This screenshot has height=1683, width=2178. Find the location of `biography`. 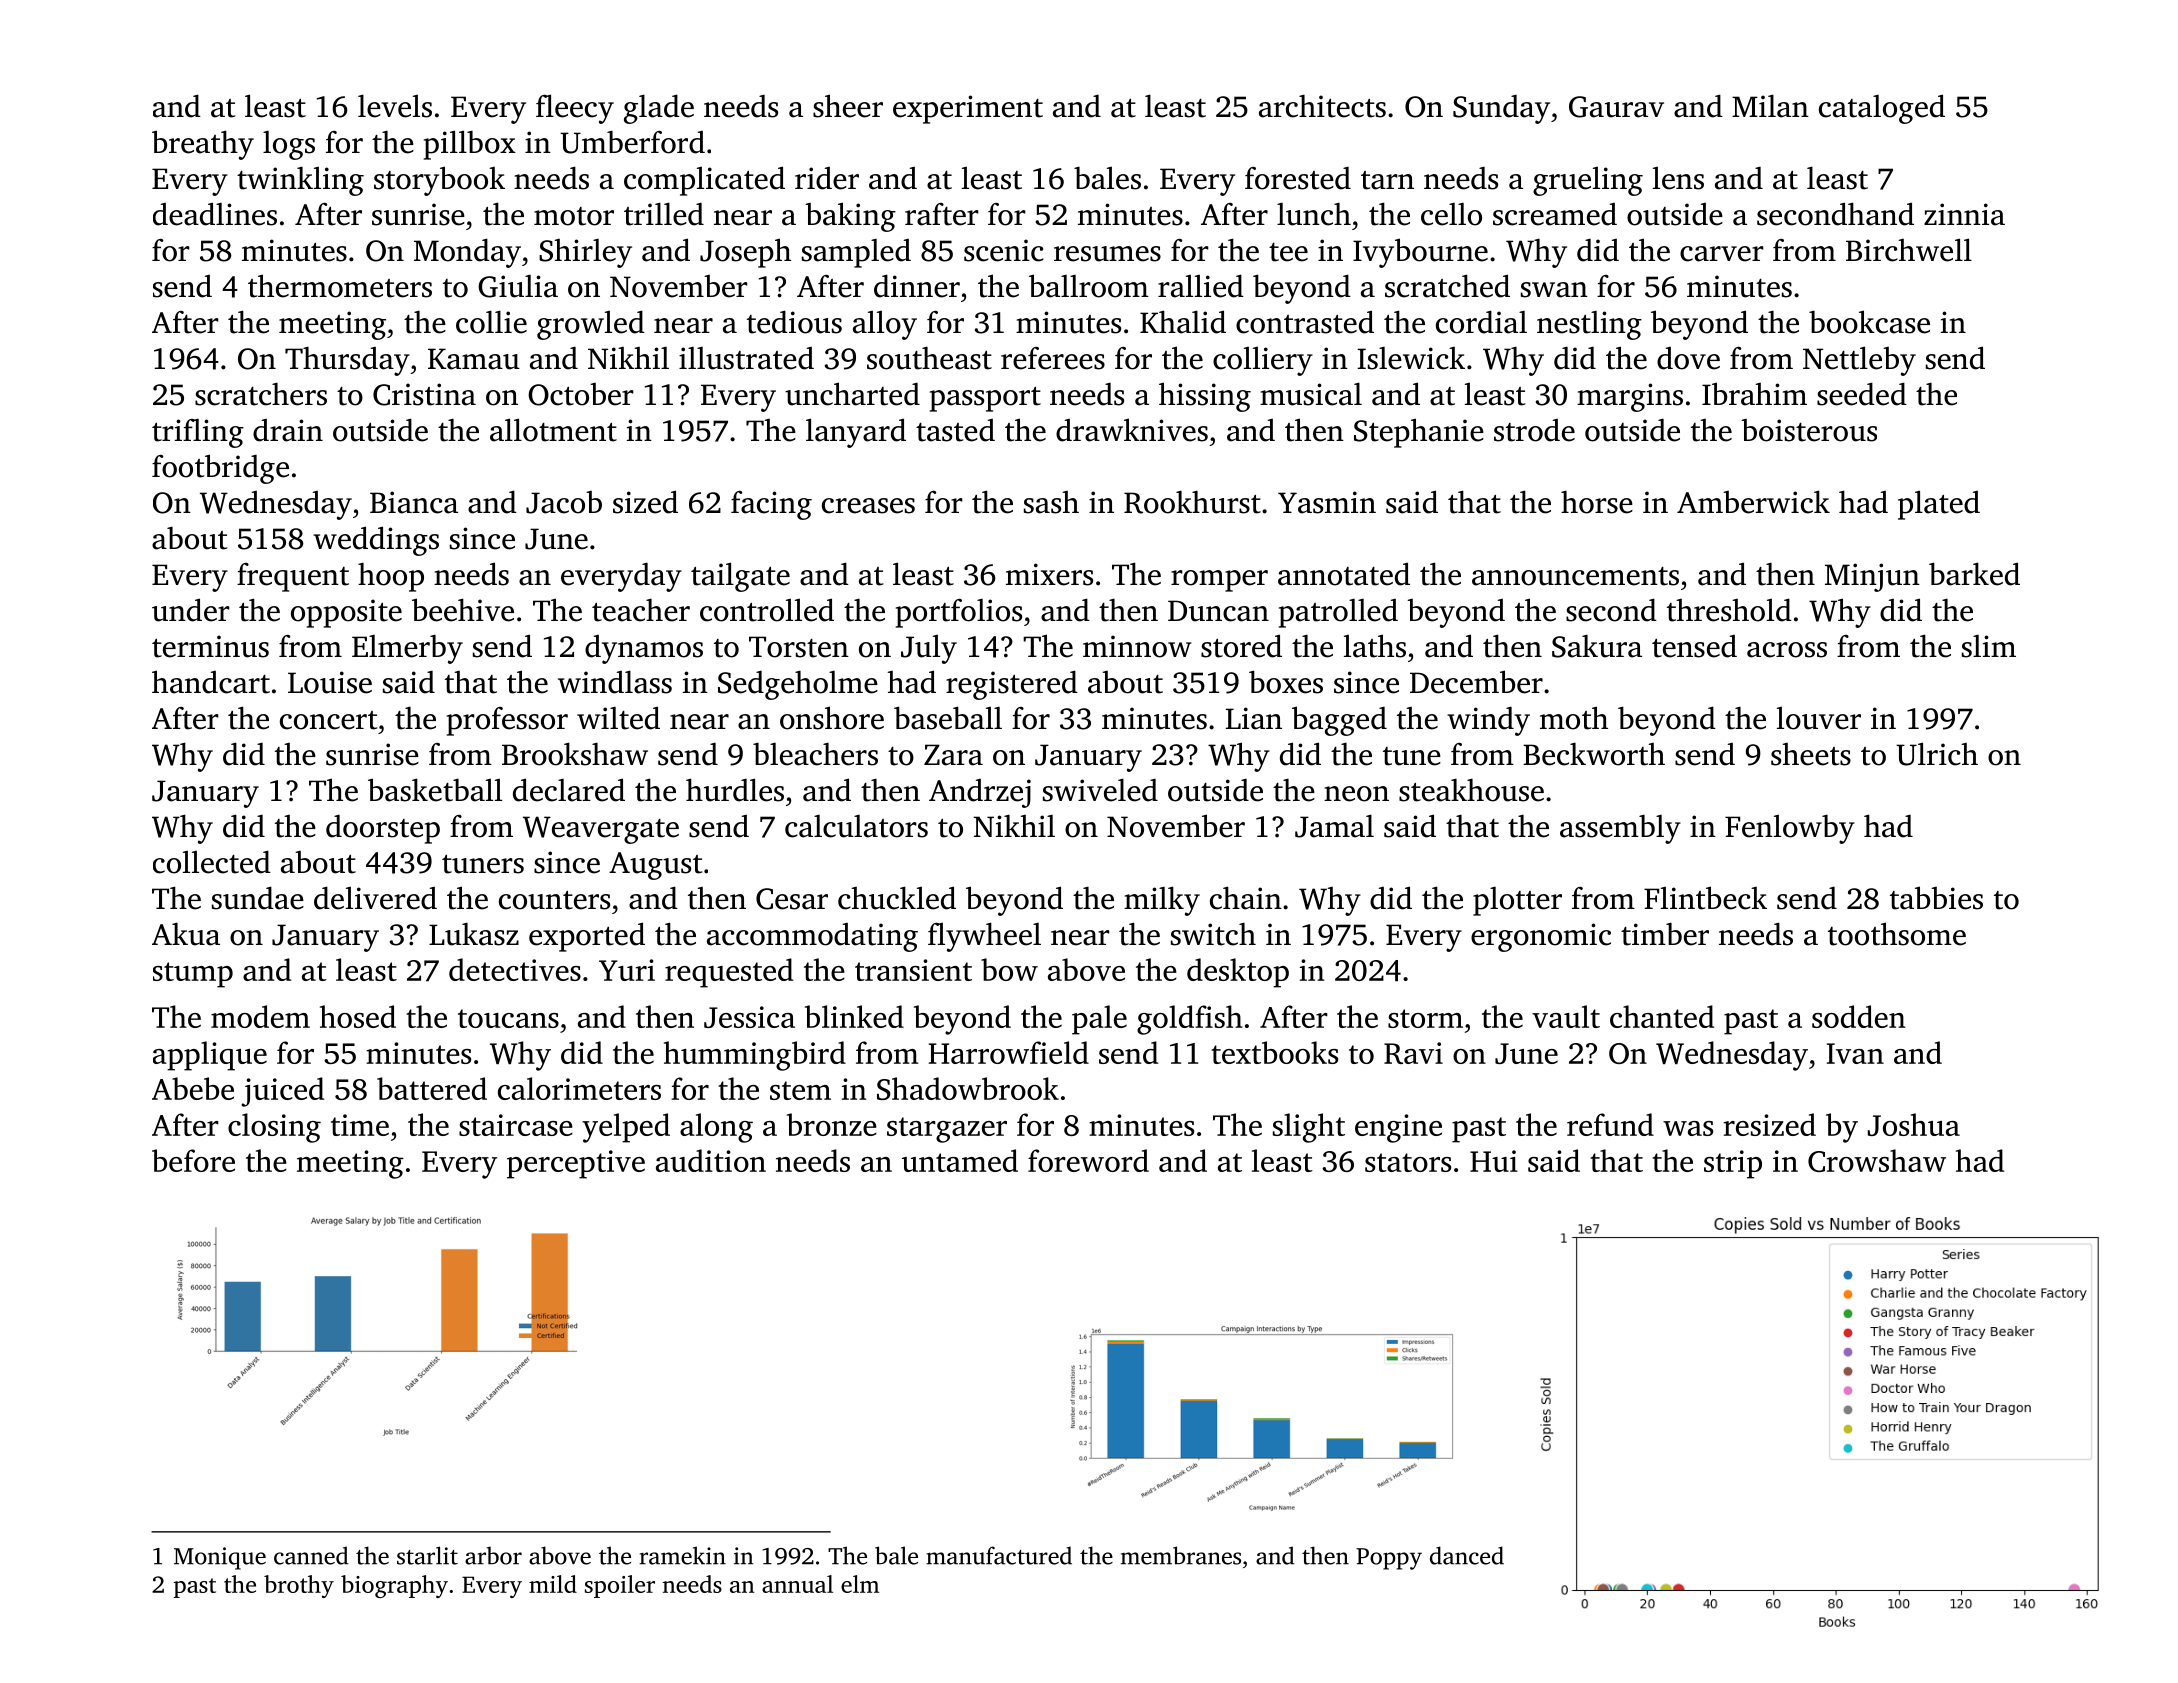

biography is located at coordinates (394, 1586).
